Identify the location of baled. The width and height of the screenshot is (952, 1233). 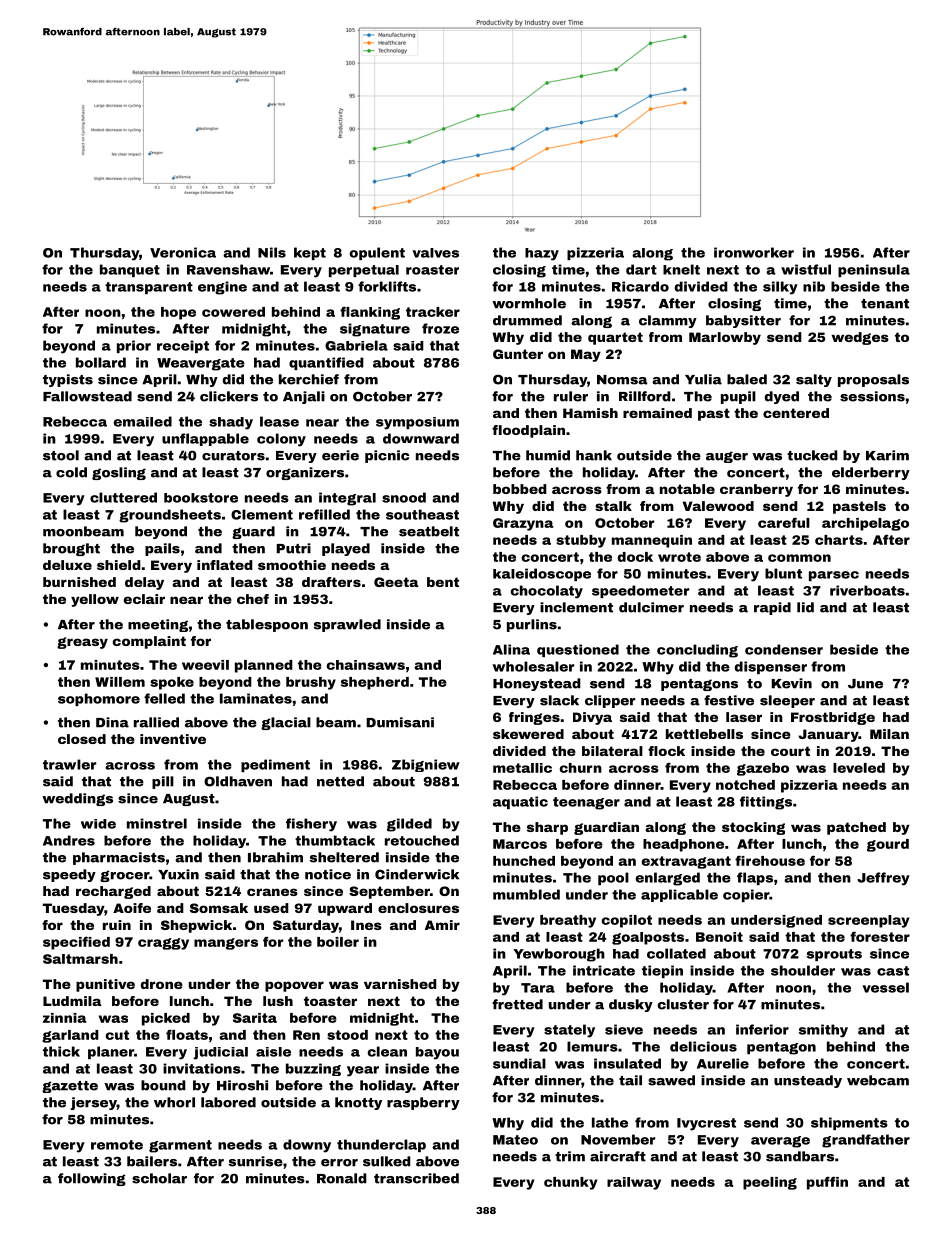
(747, 379).
